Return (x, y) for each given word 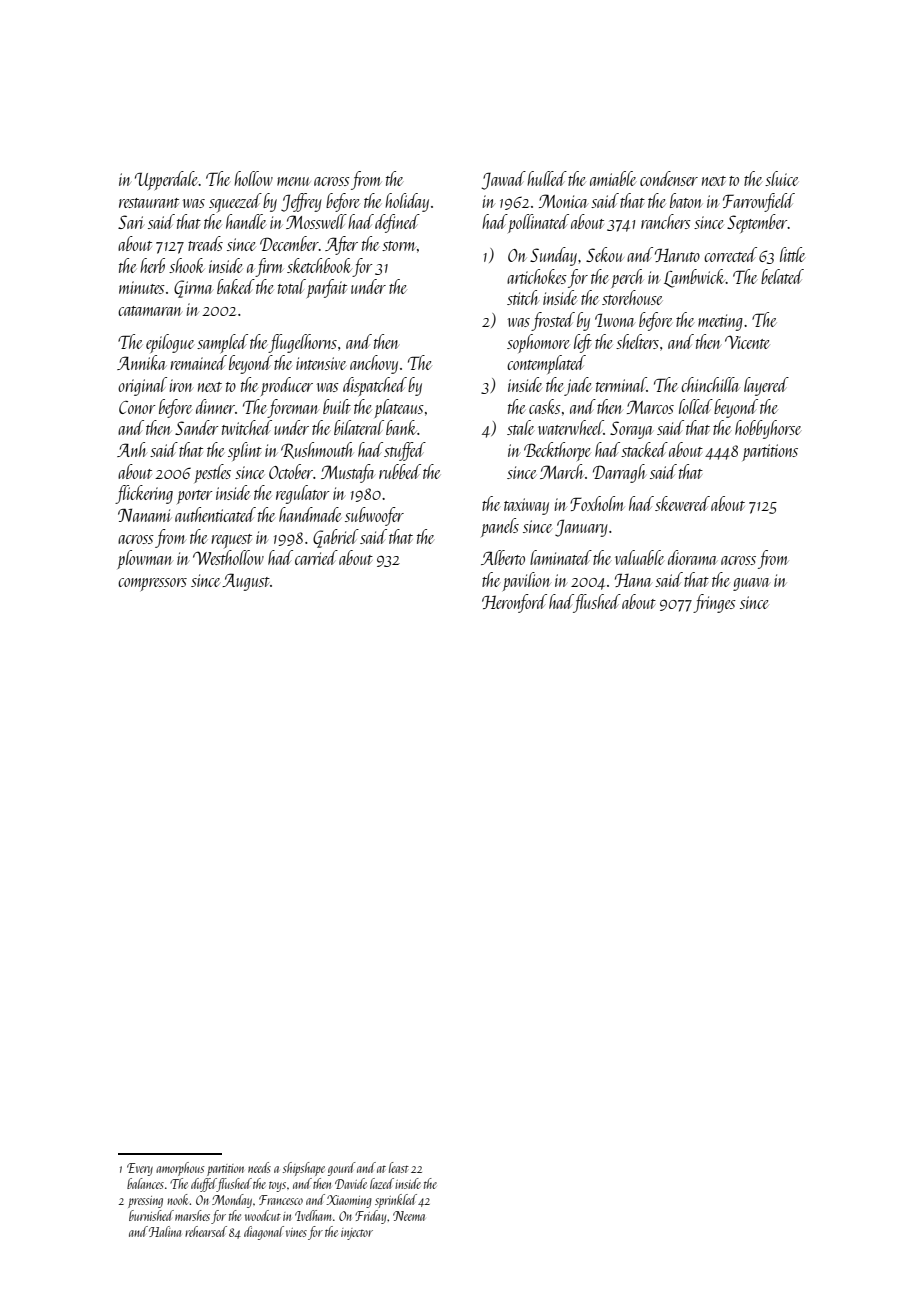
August (246, 582)
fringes (714, 603)
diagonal (264, 1233)
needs (259, 1167)
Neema (409, 1216)
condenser (669, 178)
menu (293, 181)
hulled (547, 178)
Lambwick (695, 278)
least (399, 1167)
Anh (132, 449)
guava (751, 584)
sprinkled (396, 1201)
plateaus (399, 408)
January (581, 528)
